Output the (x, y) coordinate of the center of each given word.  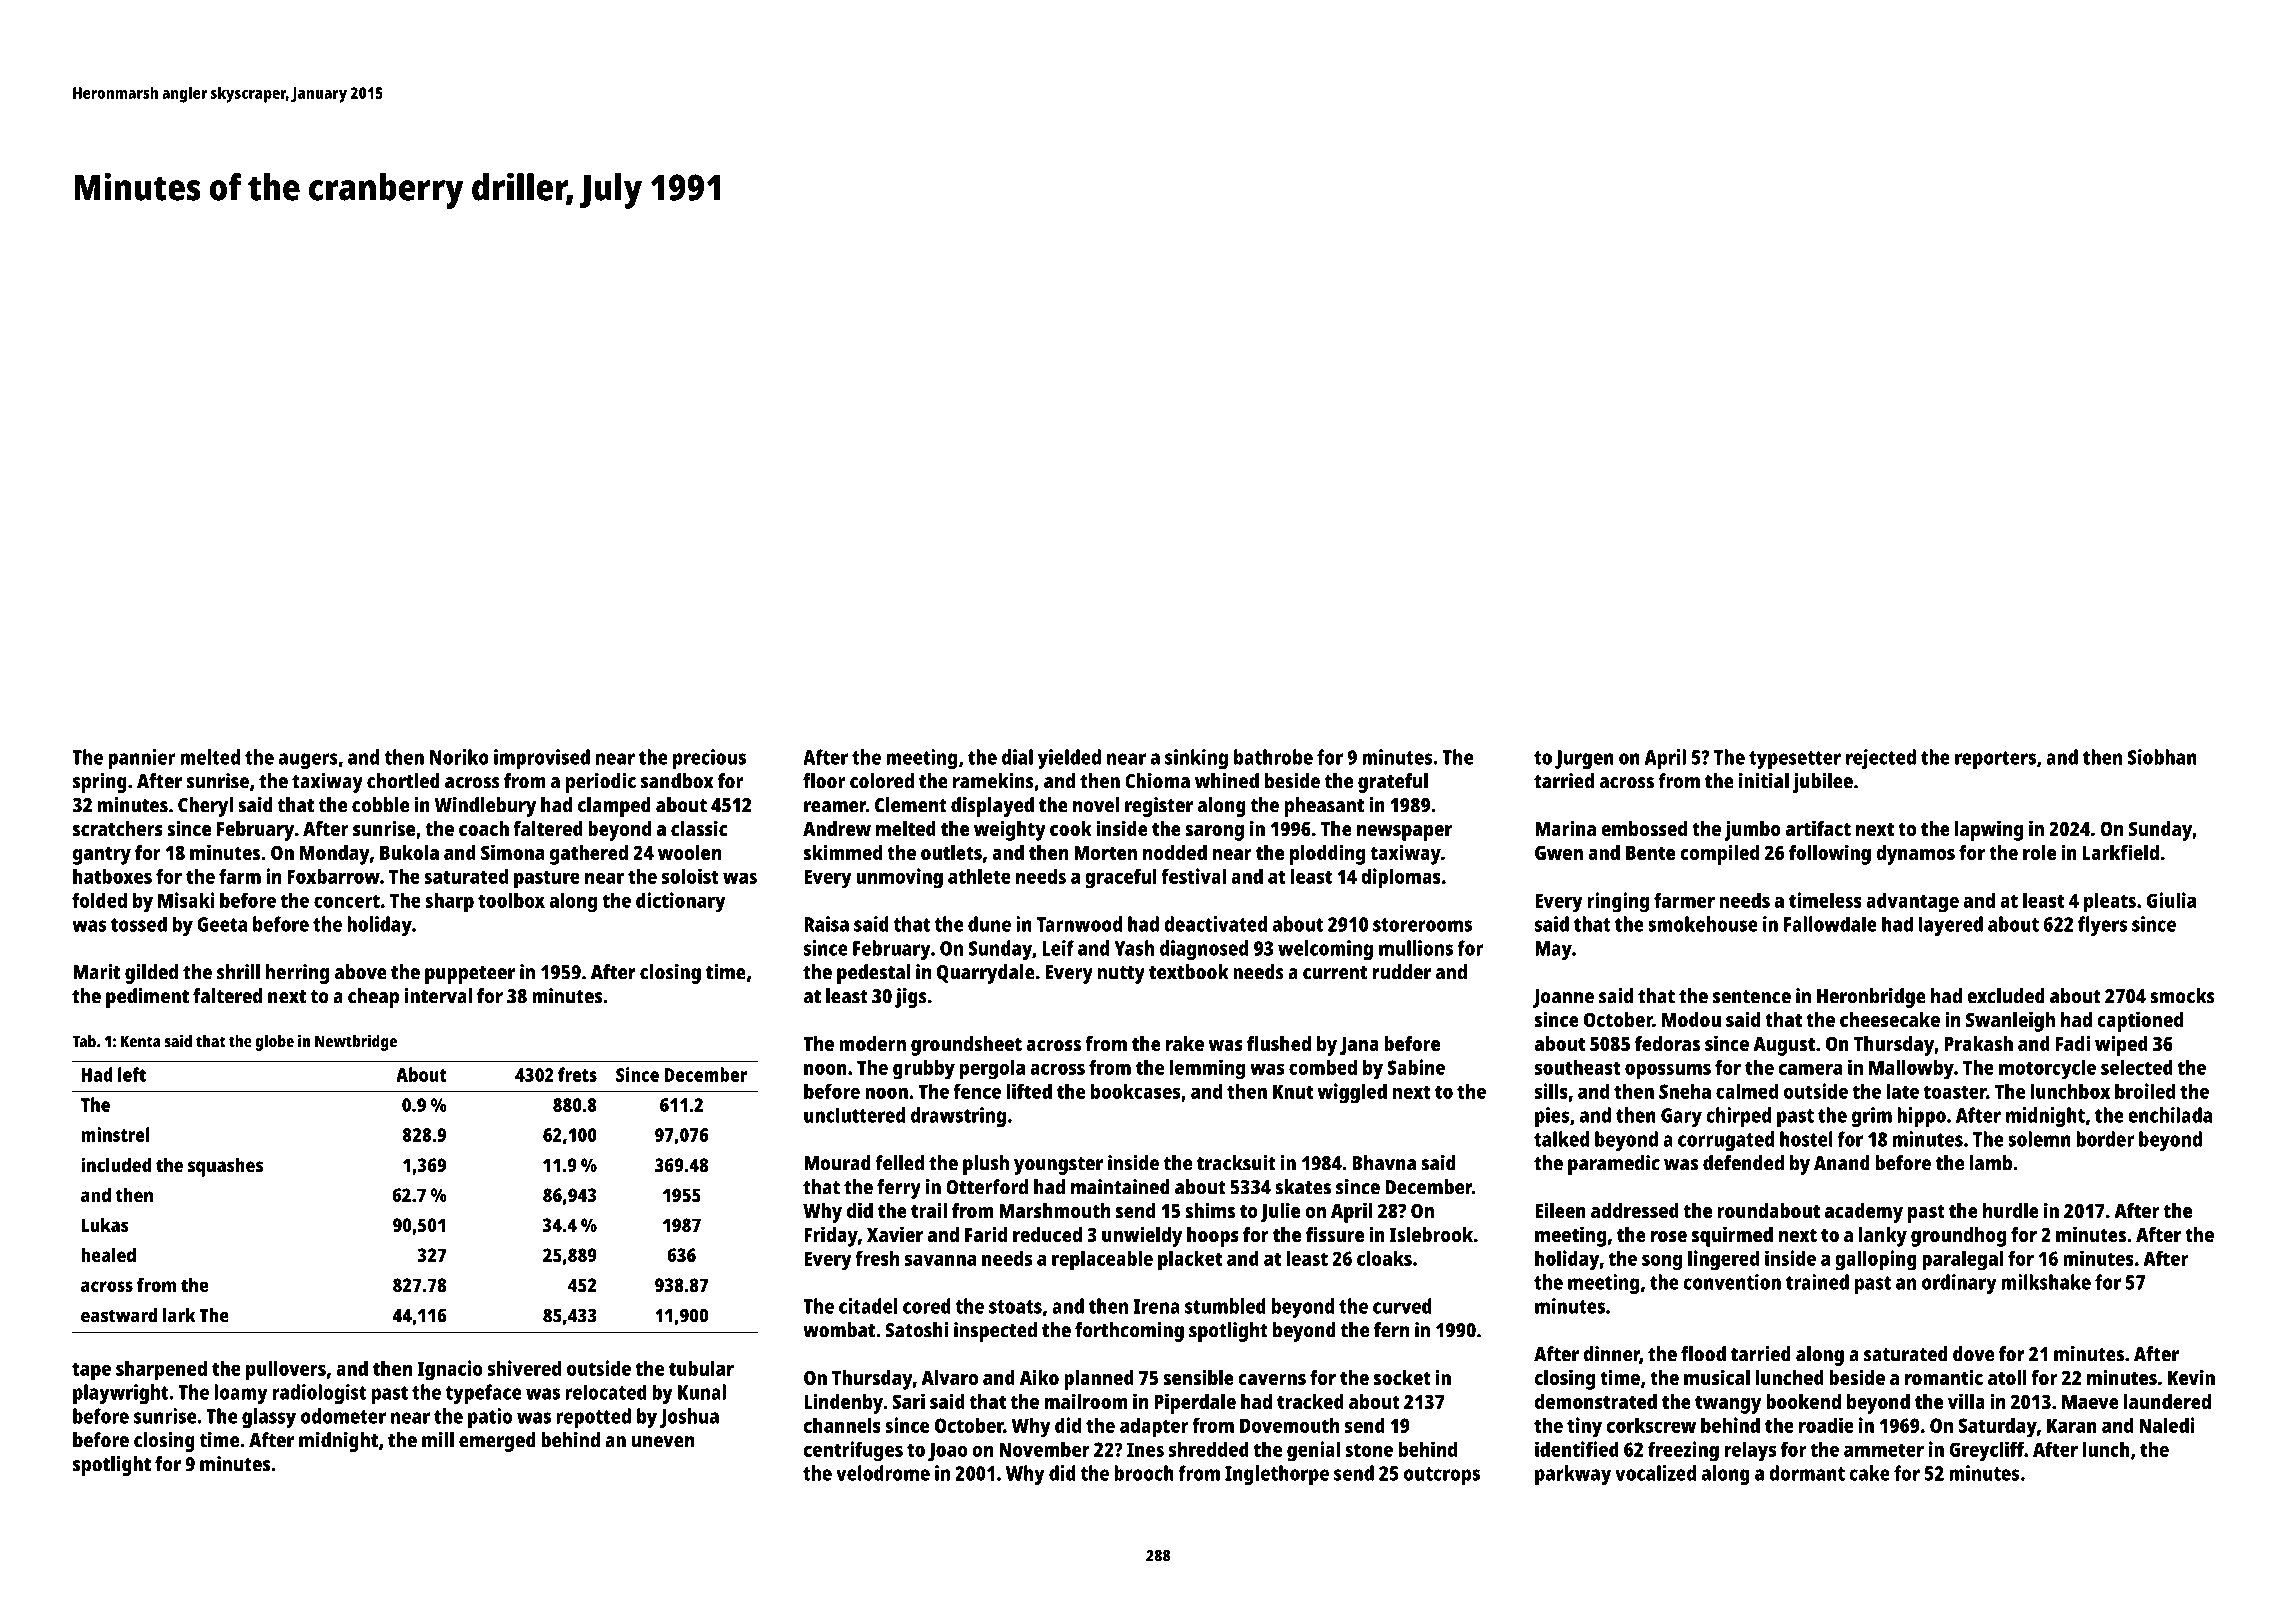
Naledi (2167, 1425)
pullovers (286, 1370)
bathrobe (1273, 757)
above (361, 972)
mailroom (1086, 1401)
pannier (141, 759)
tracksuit (1236, 1163)
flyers (2102, 926)
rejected (1881, 759)
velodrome (883, 1473)
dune (989, 924)
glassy (269, 1418)
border (2105, 1139)
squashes (225, 1167)
